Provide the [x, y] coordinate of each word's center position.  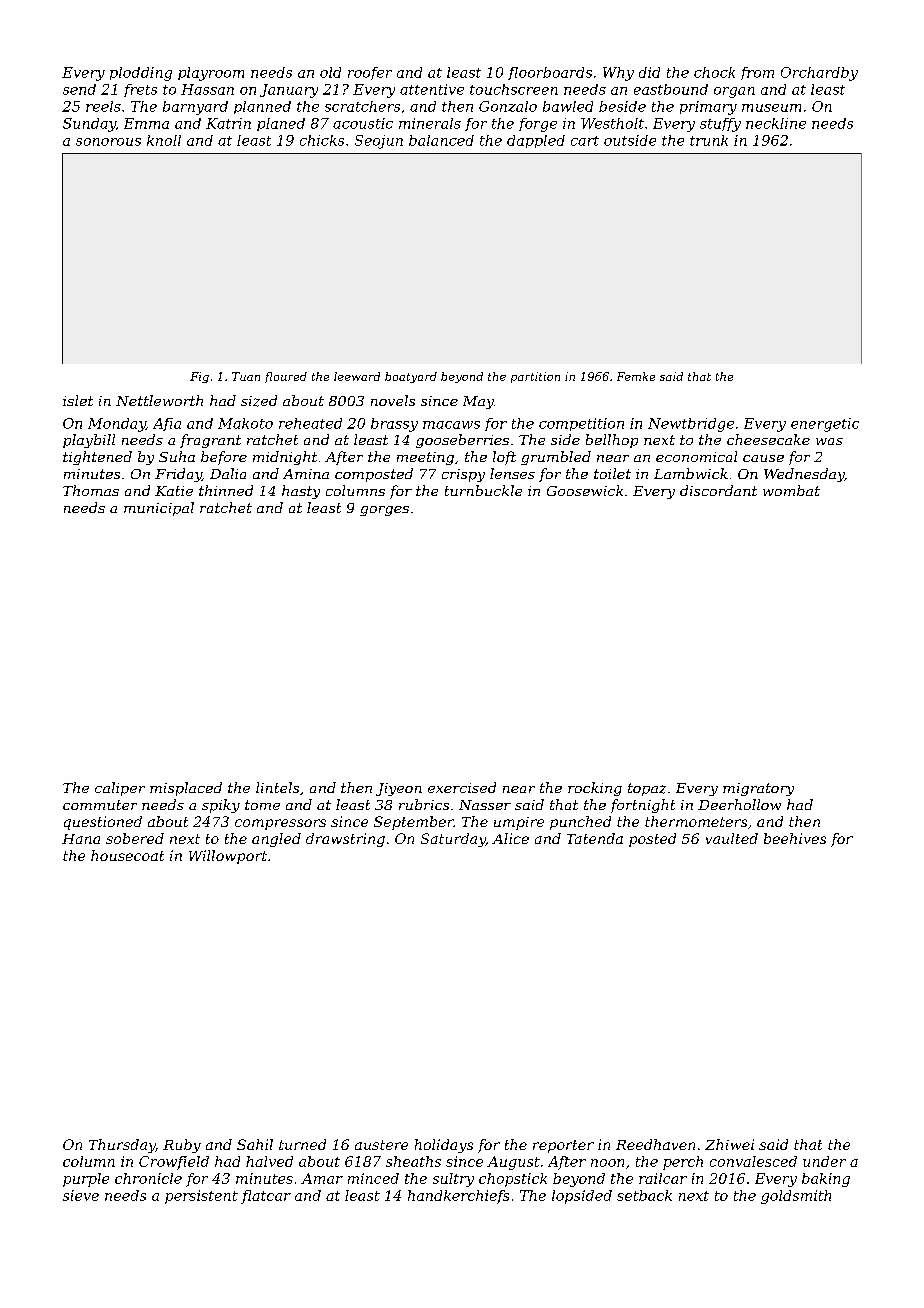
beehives [795, 838]
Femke [636, 376]
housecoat [127, 855]
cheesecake [768, 439]
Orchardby [819, 74]
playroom [211, 74]
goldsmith [796, 1197]
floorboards [550, 73]
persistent [201, 1197]
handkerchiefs [458, 1197]
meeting [425, 458]
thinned [226, 490]
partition [535, 377]
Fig [199, 377]
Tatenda [595, 838]
